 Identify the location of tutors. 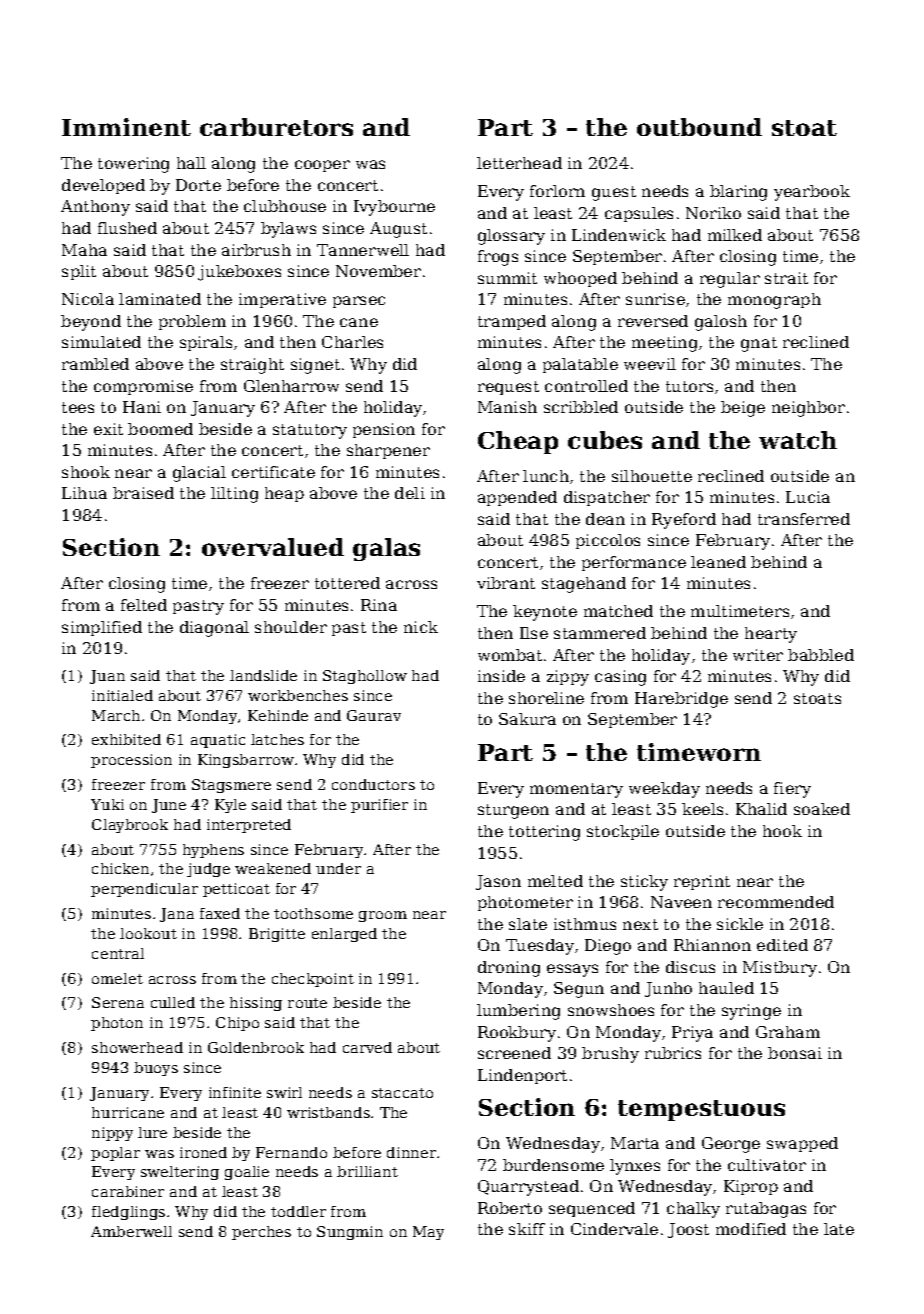
(689, 386).
